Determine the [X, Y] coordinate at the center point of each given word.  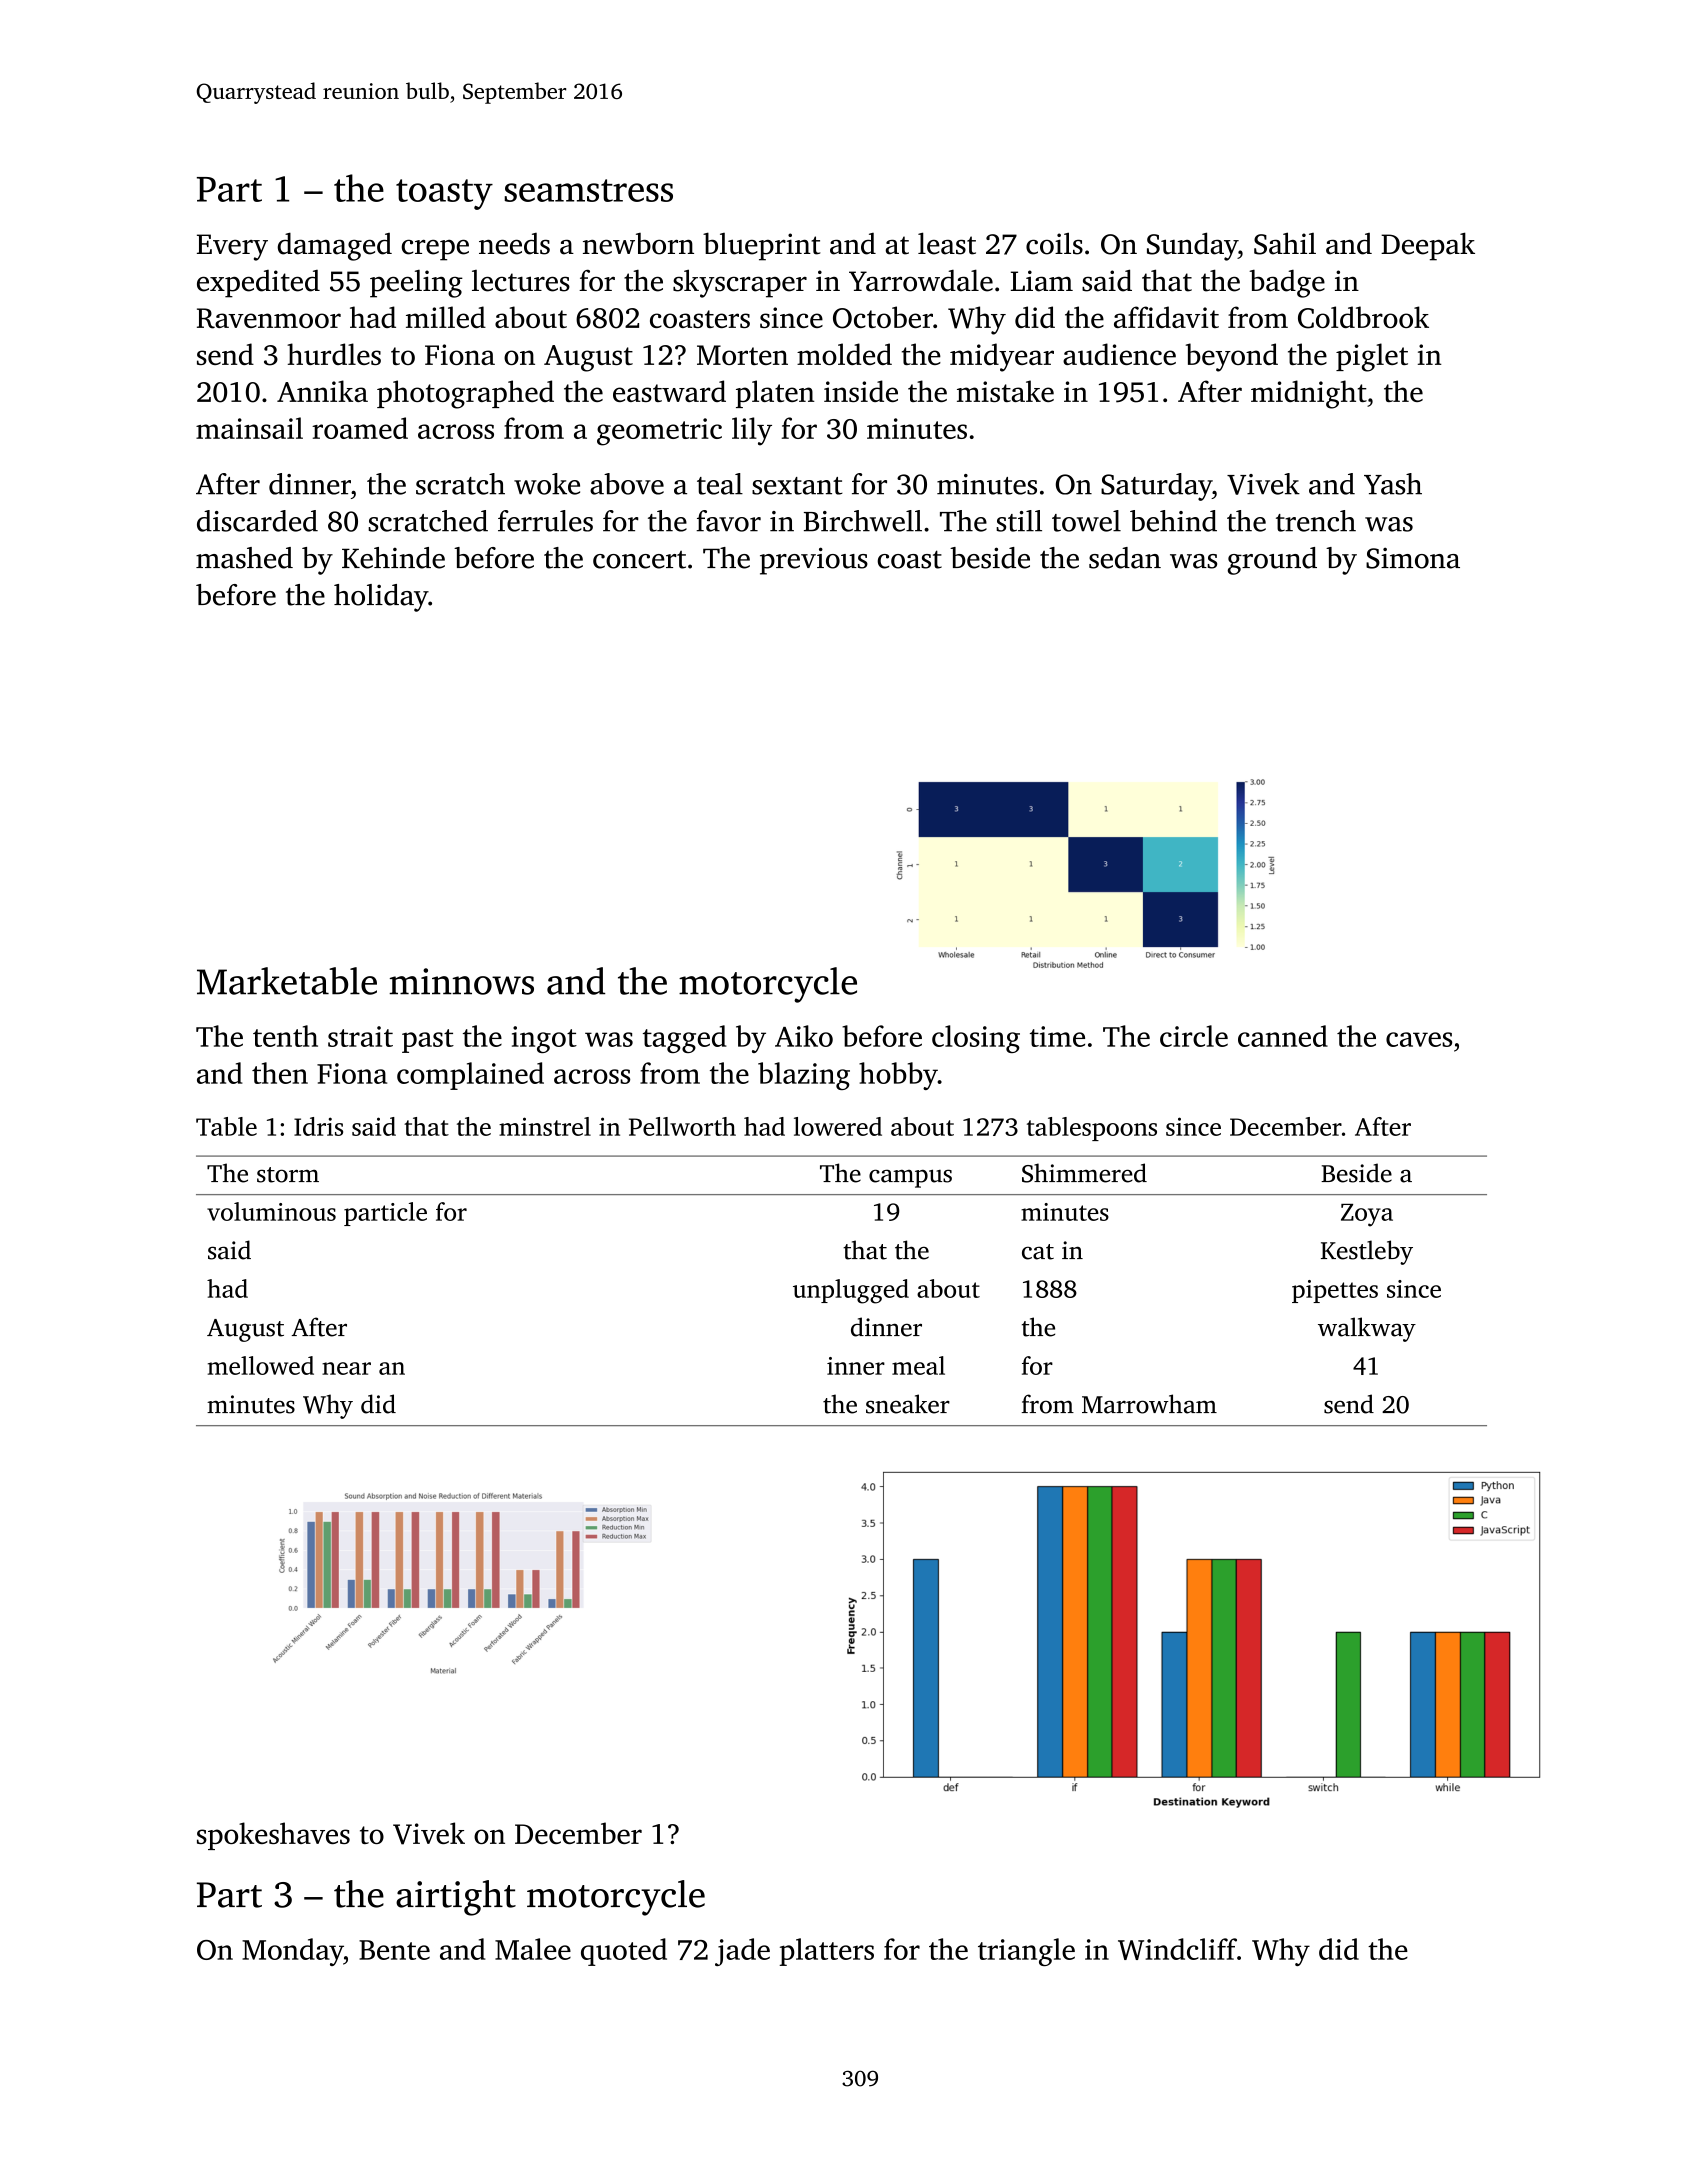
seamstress [589, 190]
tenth [285, 1036]
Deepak [1428, 246]
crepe [435, 250]
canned [1283, 1036]
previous [814, 561]
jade [742, 1952]
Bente [394, 1950]
